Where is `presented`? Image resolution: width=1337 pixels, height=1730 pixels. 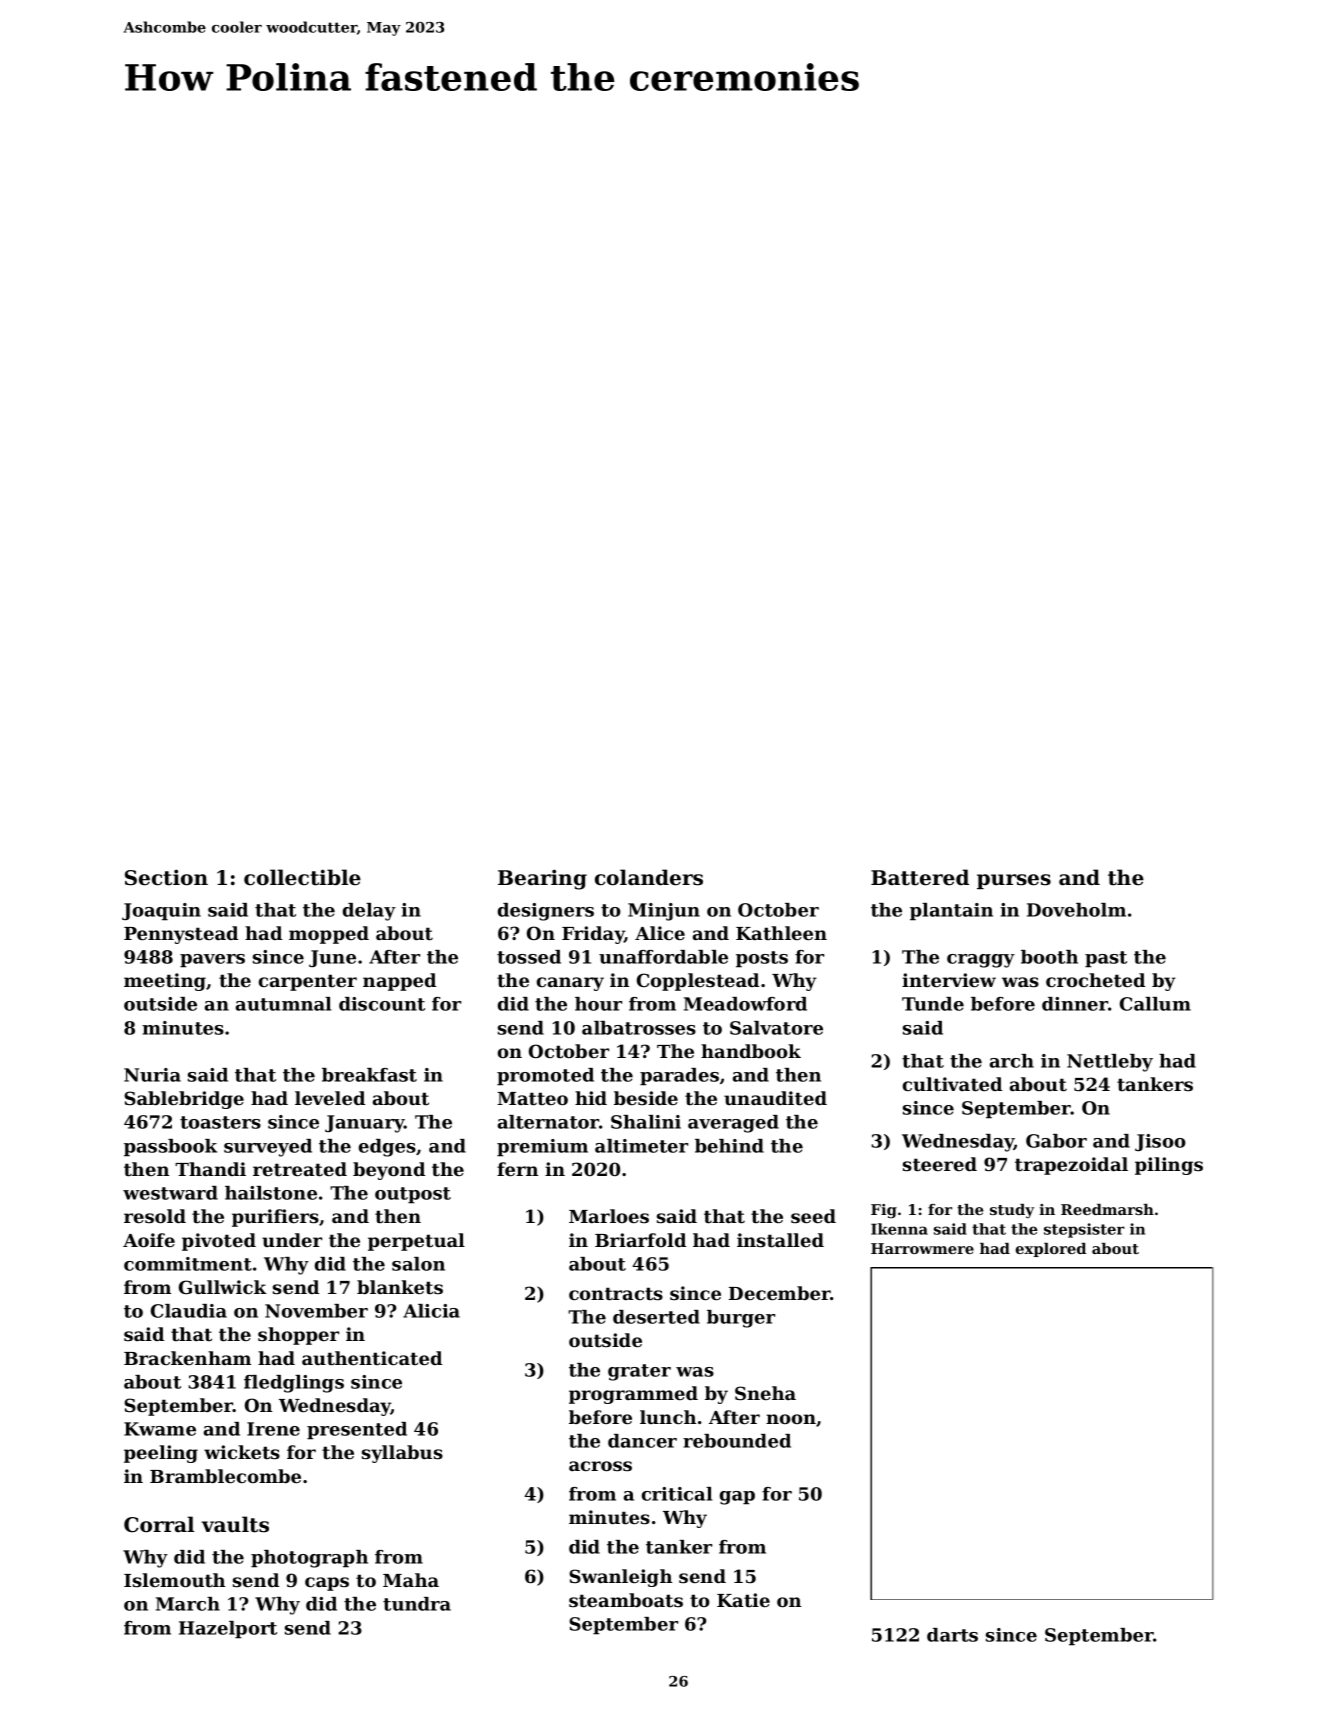 presented is located at coordinates (357, 1431).
